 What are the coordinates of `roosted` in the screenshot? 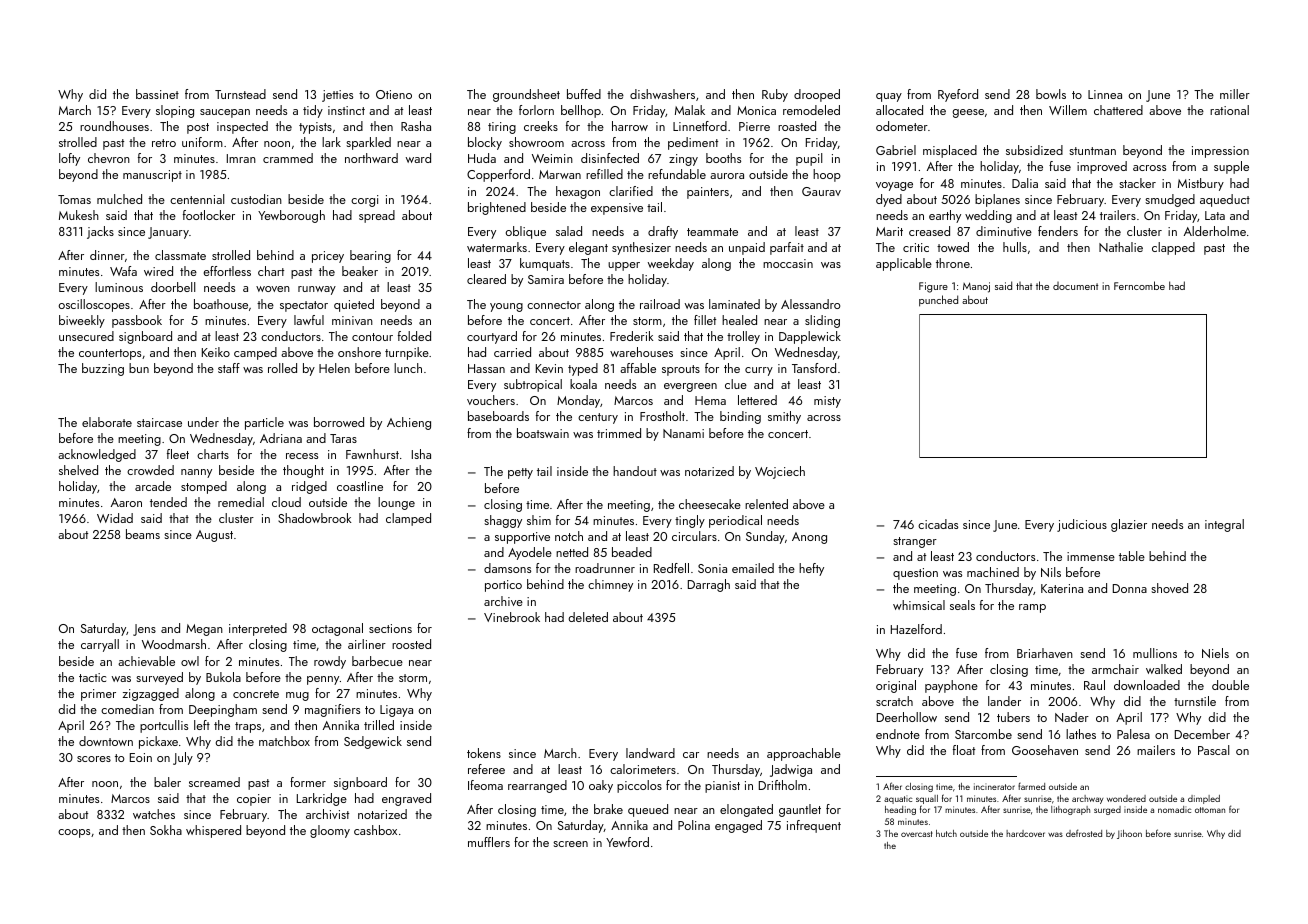 It's located at (411, 644).
